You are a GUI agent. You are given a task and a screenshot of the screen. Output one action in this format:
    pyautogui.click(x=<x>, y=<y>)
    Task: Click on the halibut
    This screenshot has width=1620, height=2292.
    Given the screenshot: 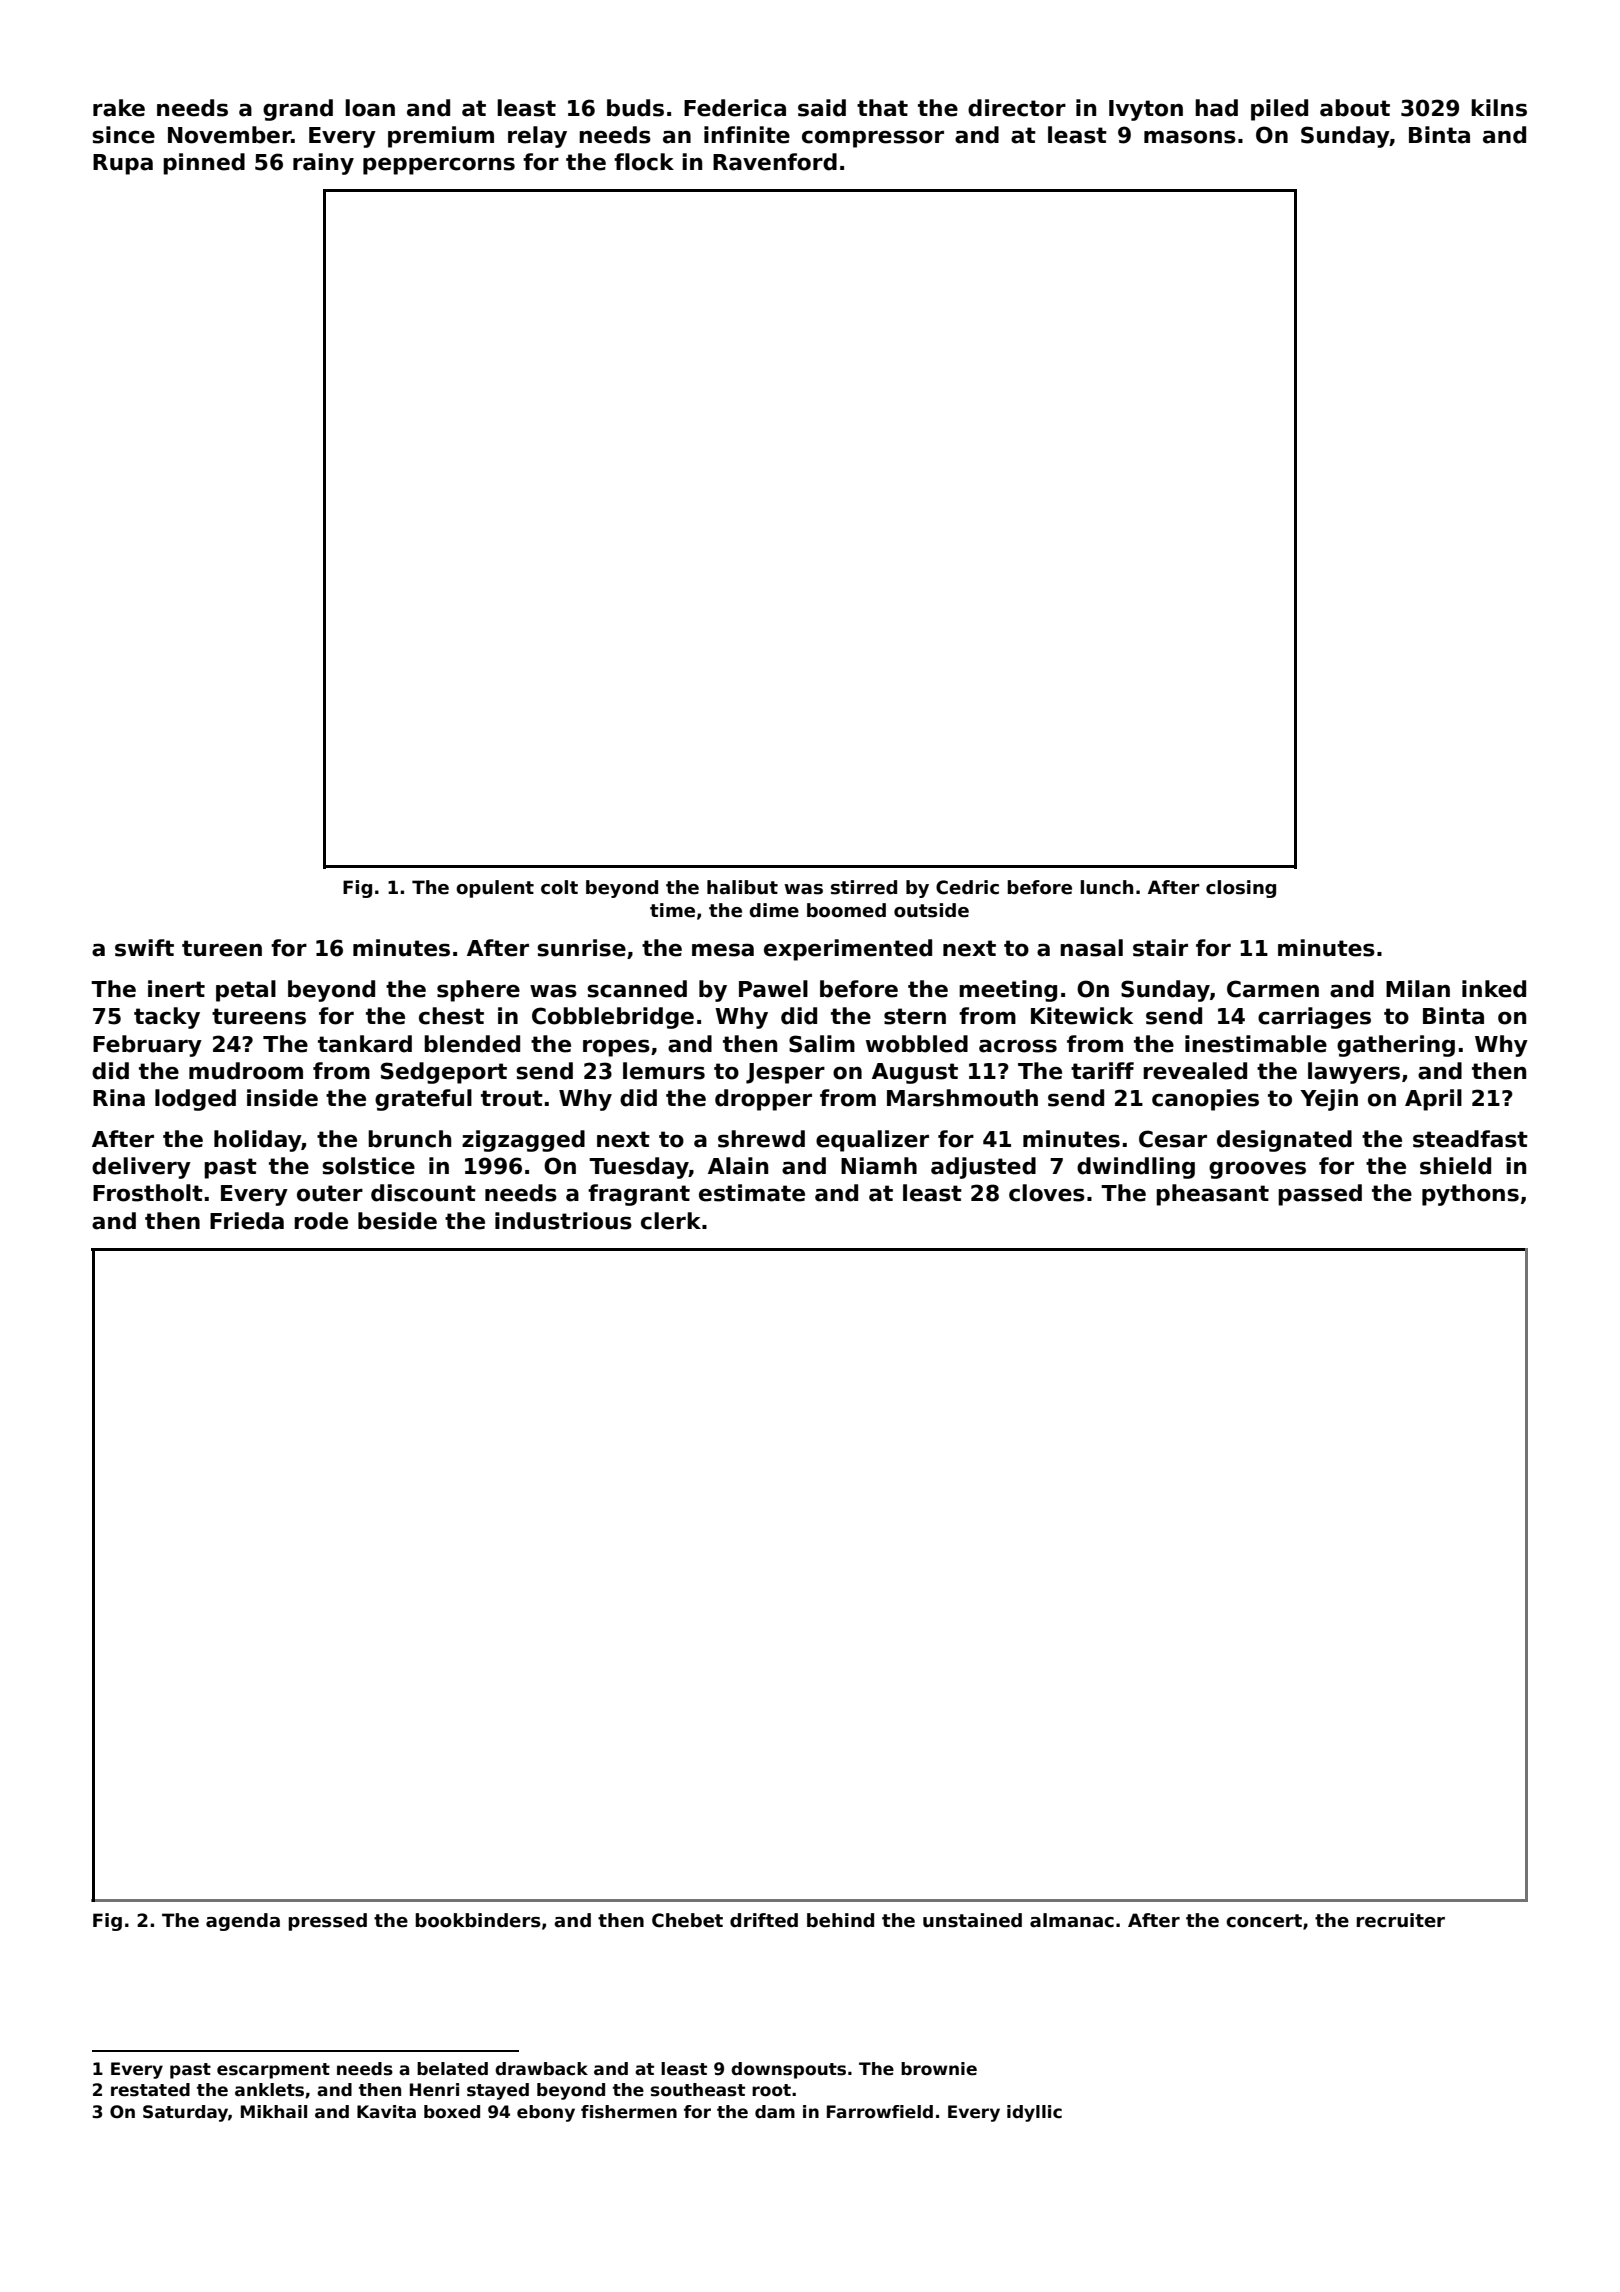 What is the action you would take?
    pyautogui.click(x=742, y=887)
